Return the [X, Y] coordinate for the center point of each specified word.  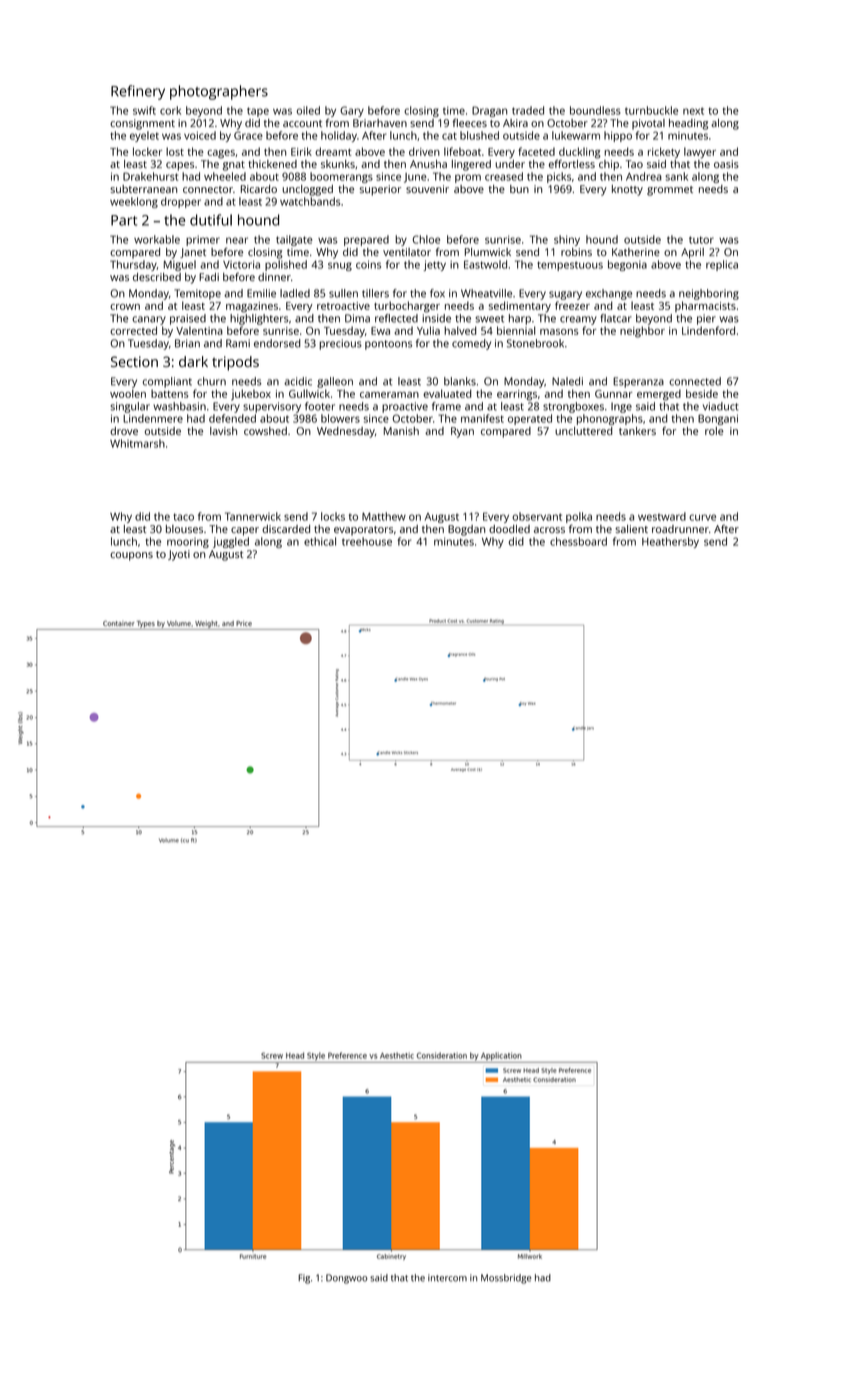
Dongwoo [347, 1279]
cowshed [265, 431]
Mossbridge [506, 1279]
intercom [447, 1278]
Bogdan [466, 530]
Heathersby [670, 542]
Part [124, 220]
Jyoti [179, 555]
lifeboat [462, 151]
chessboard [578, 541]
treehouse [367, 541]
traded [528, 110]
